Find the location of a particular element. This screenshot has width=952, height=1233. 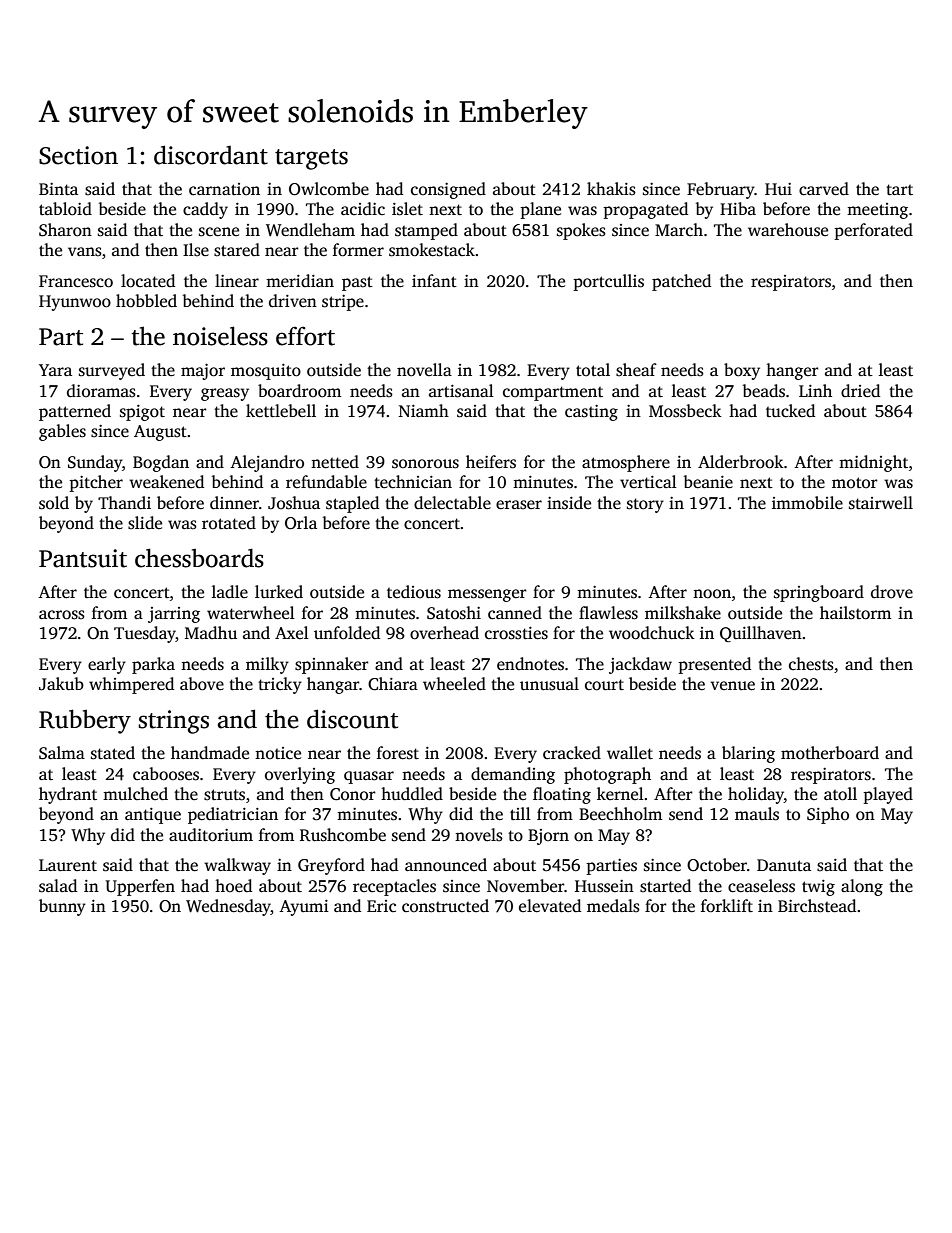

Niamh is located at coordinates (424, 410).
